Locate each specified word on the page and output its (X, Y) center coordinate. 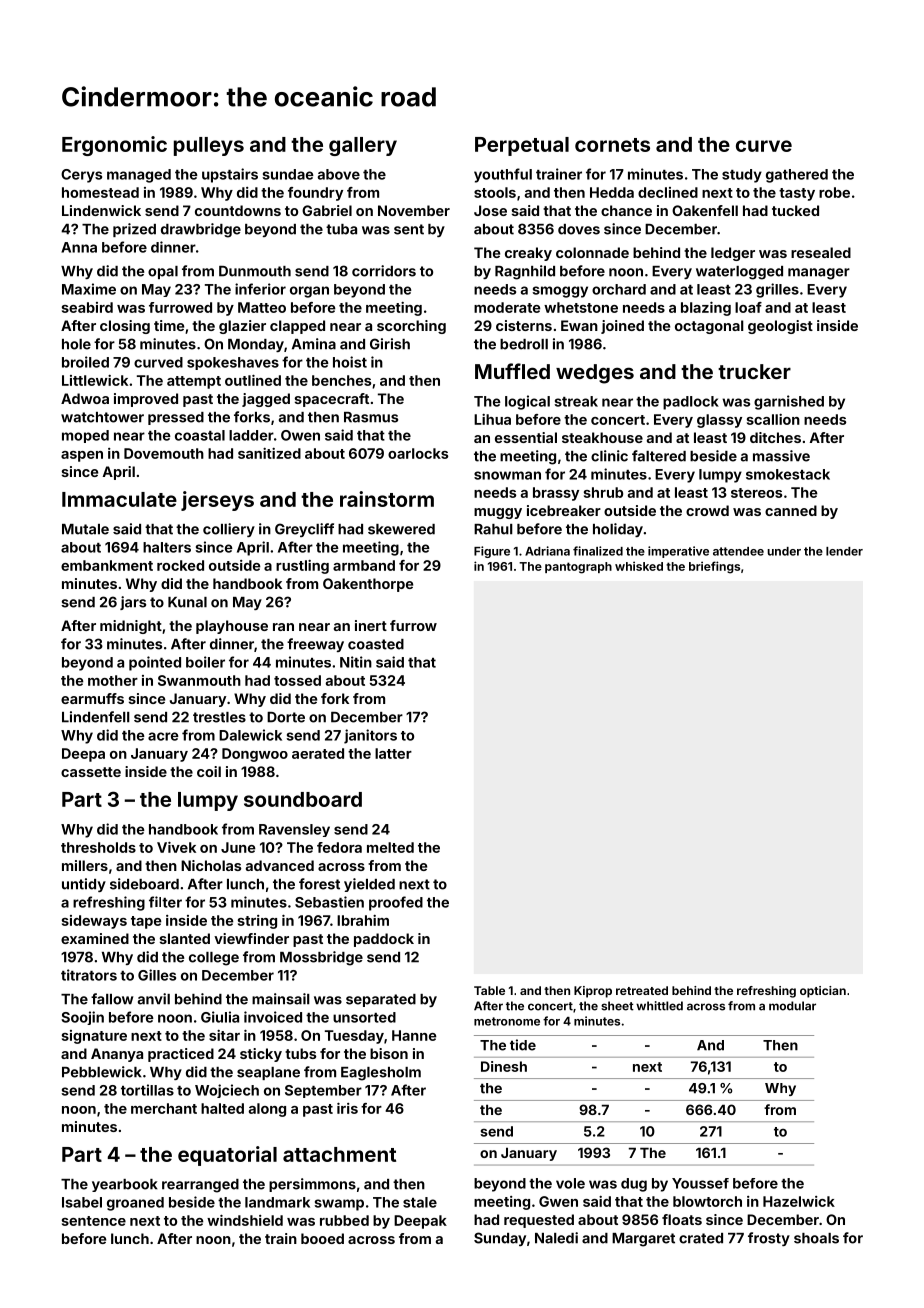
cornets (612, 145)
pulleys (209, 146)
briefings (714, 567)
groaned (135, 1204)
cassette (91, 772)
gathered (797, 176)
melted (390, 847)
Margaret (643, 1240)
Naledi (556, 1238)
